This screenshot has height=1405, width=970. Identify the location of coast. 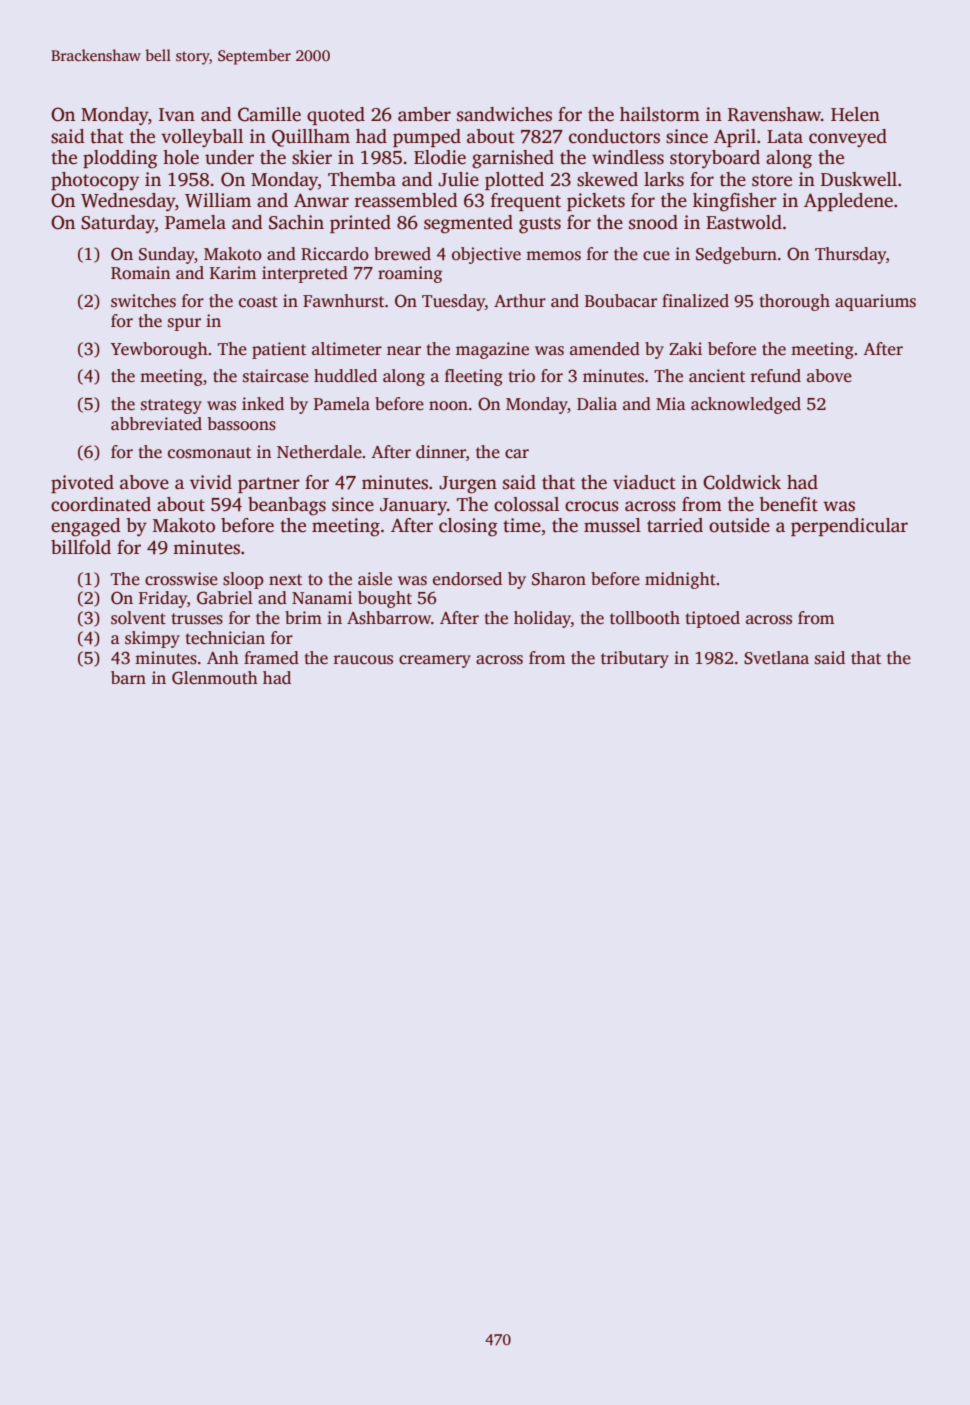
(258, 302).
